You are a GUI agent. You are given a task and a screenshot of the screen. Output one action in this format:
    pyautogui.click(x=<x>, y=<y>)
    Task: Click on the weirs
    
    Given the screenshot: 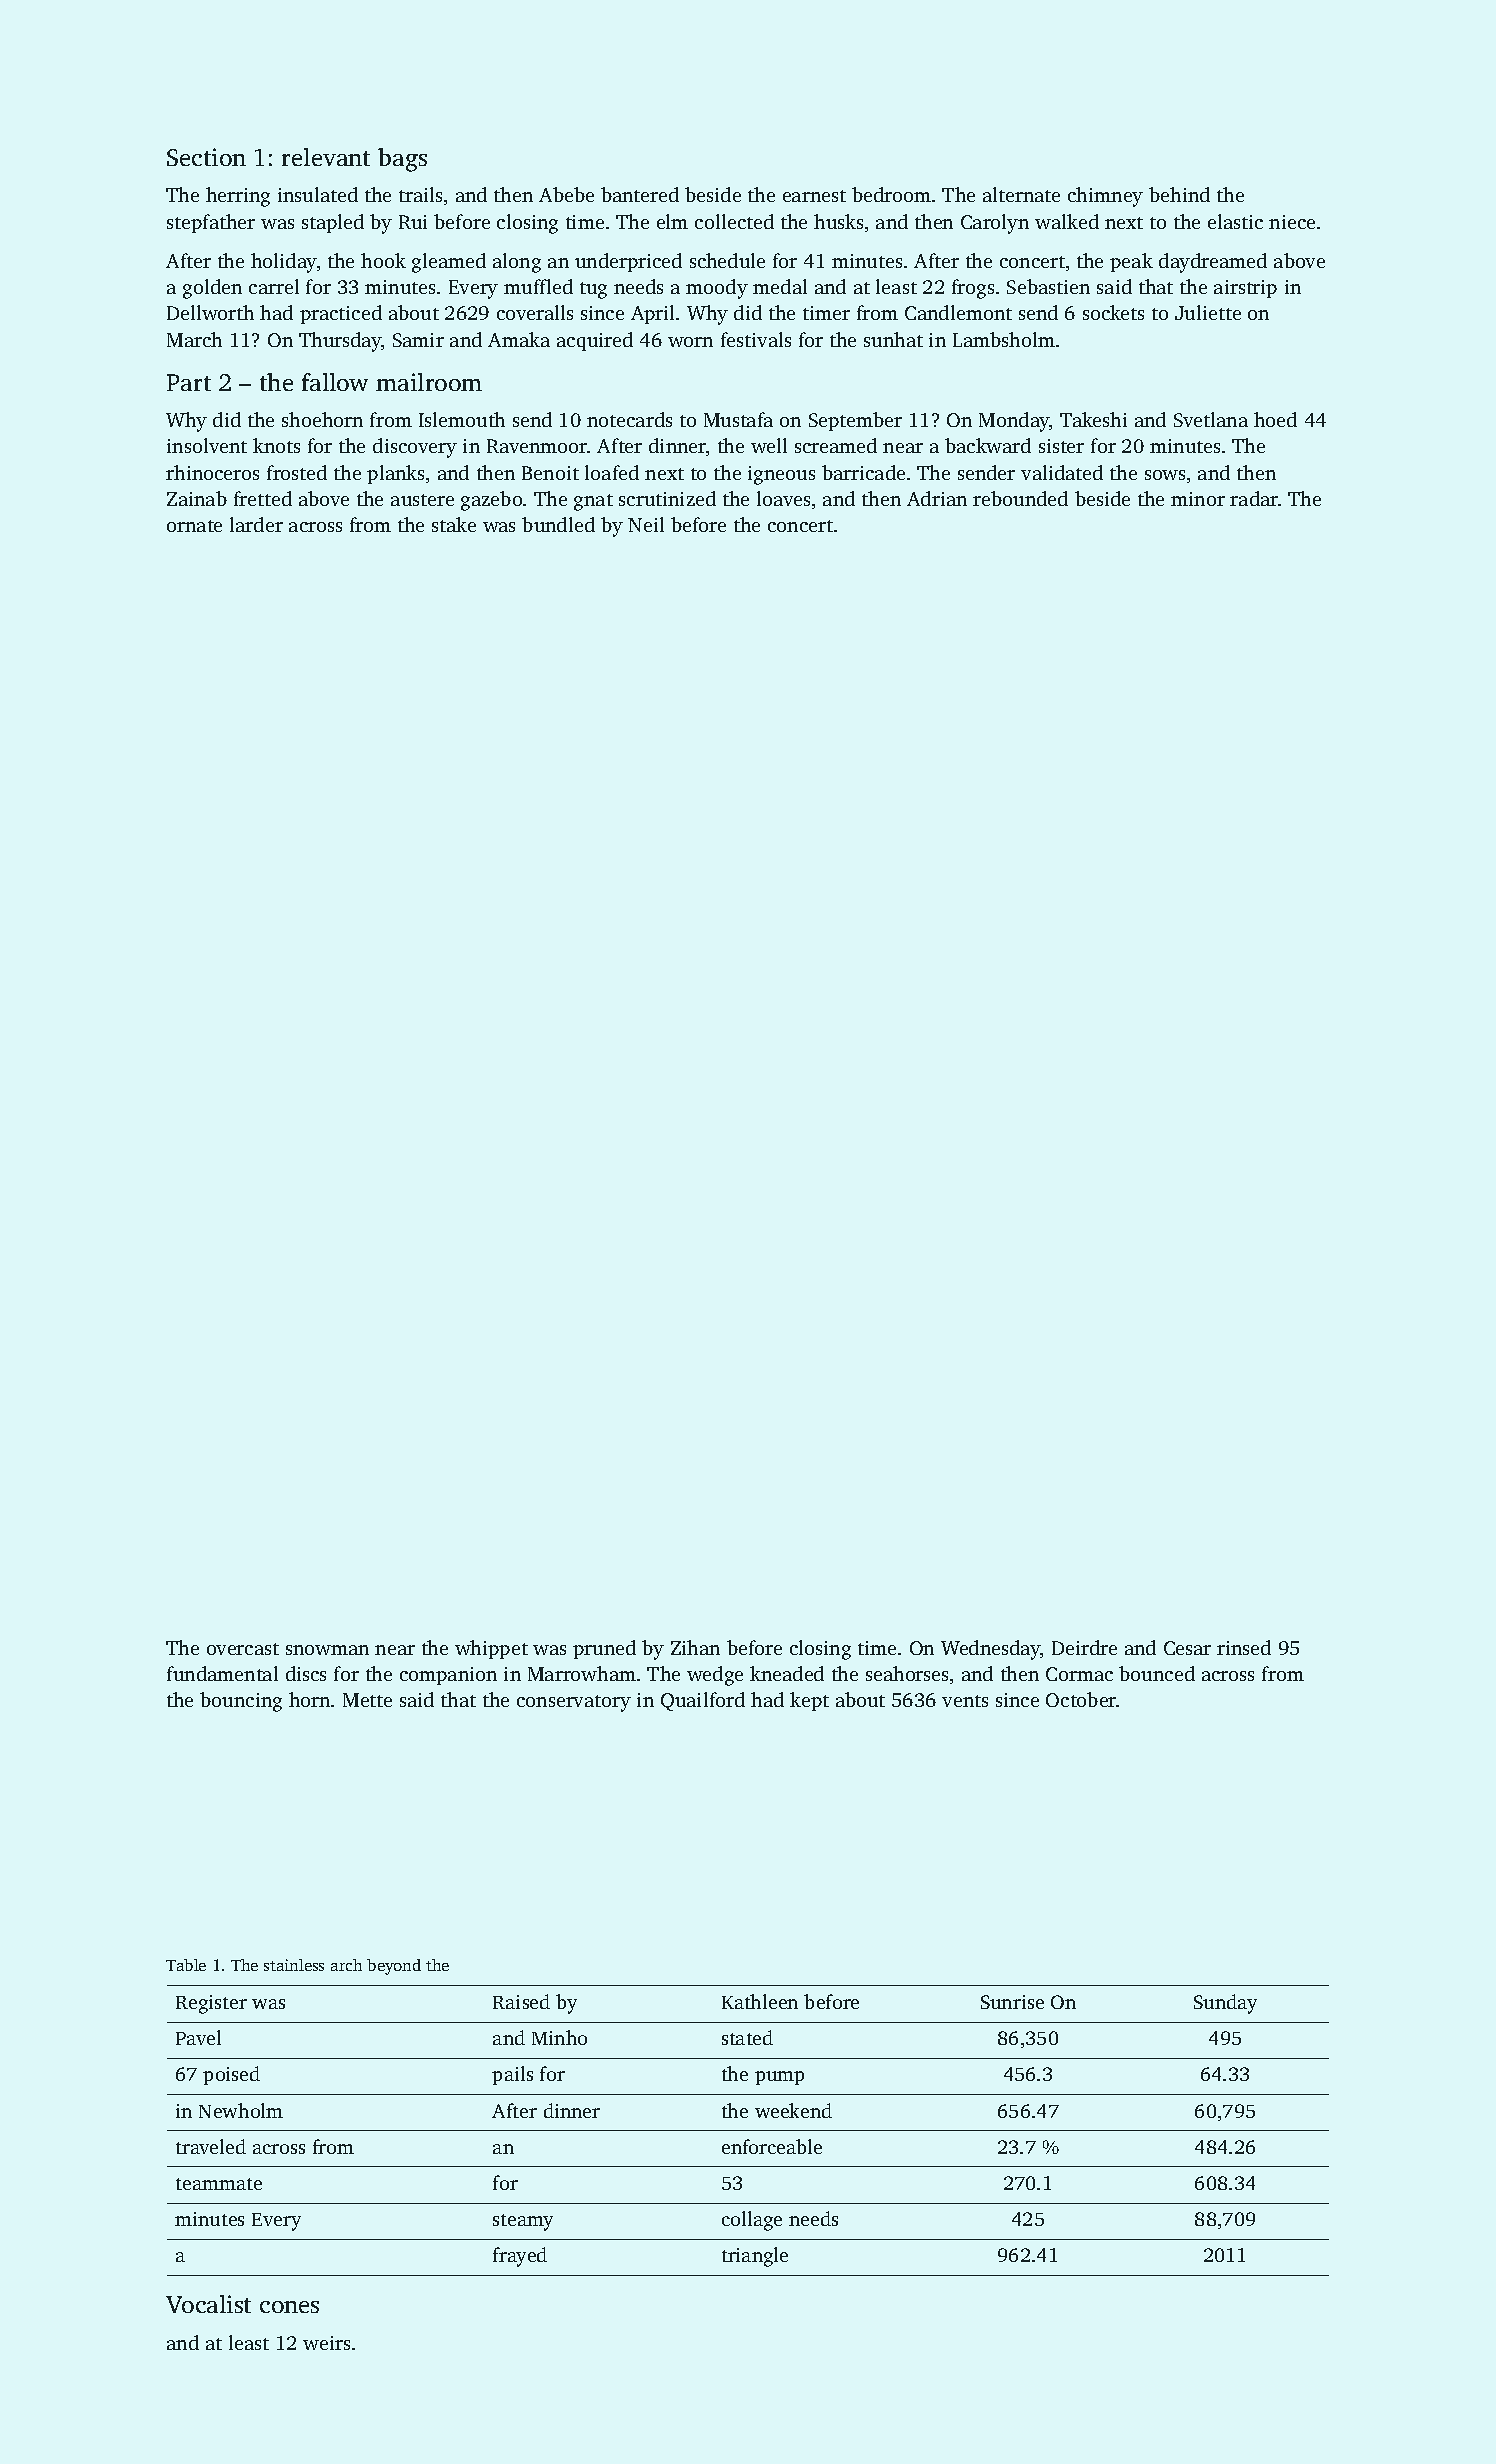 What is the action you would take?
    pyautogui.click(x=326, y=2343)
